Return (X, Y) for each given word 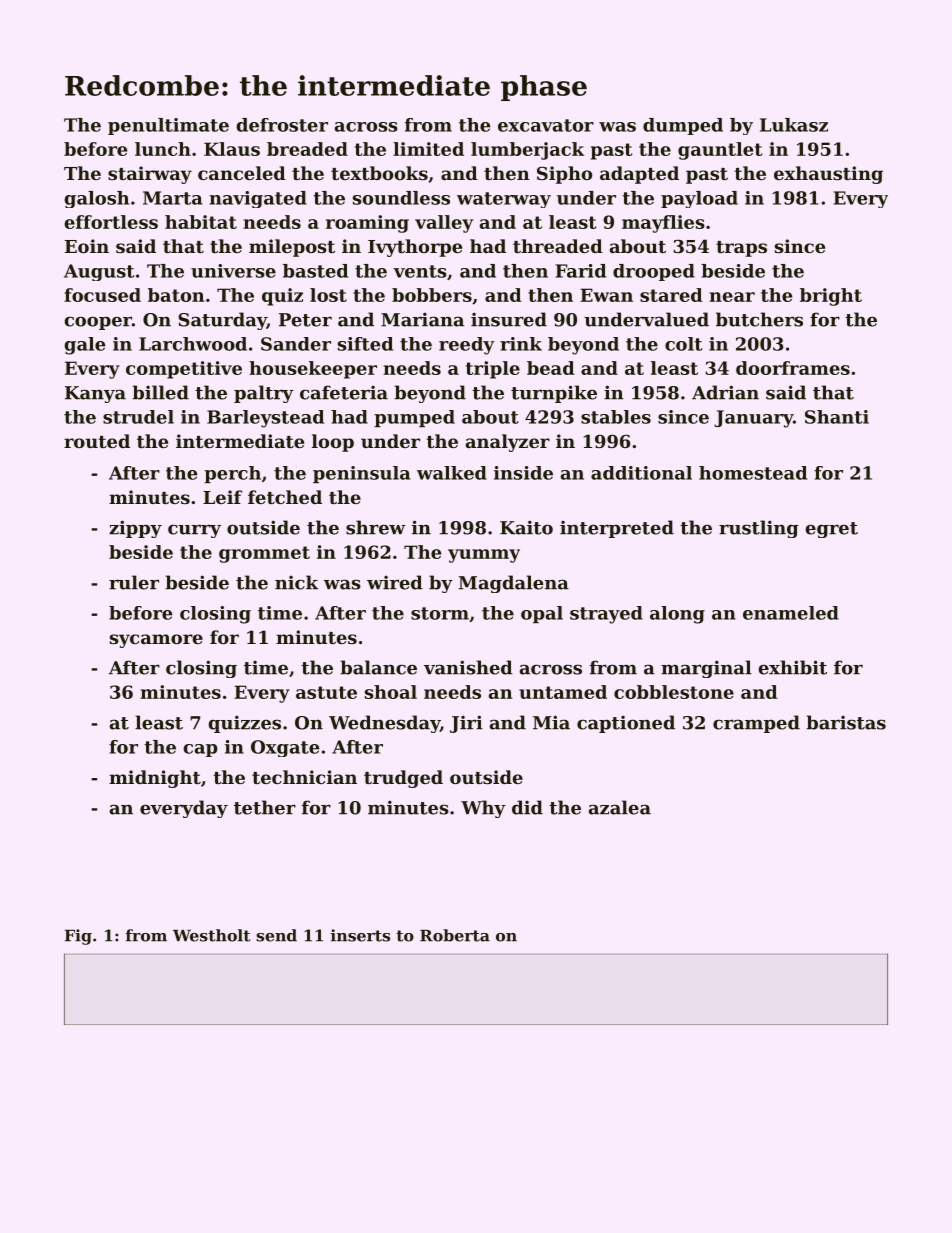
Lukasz (794, 125)
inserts (360, 935)
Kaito (526, 527)
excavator (546, 125)
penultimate (168, 126)
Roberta (455, 935)
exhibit (793, 667)
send (276, 935)
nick (296, 582)
